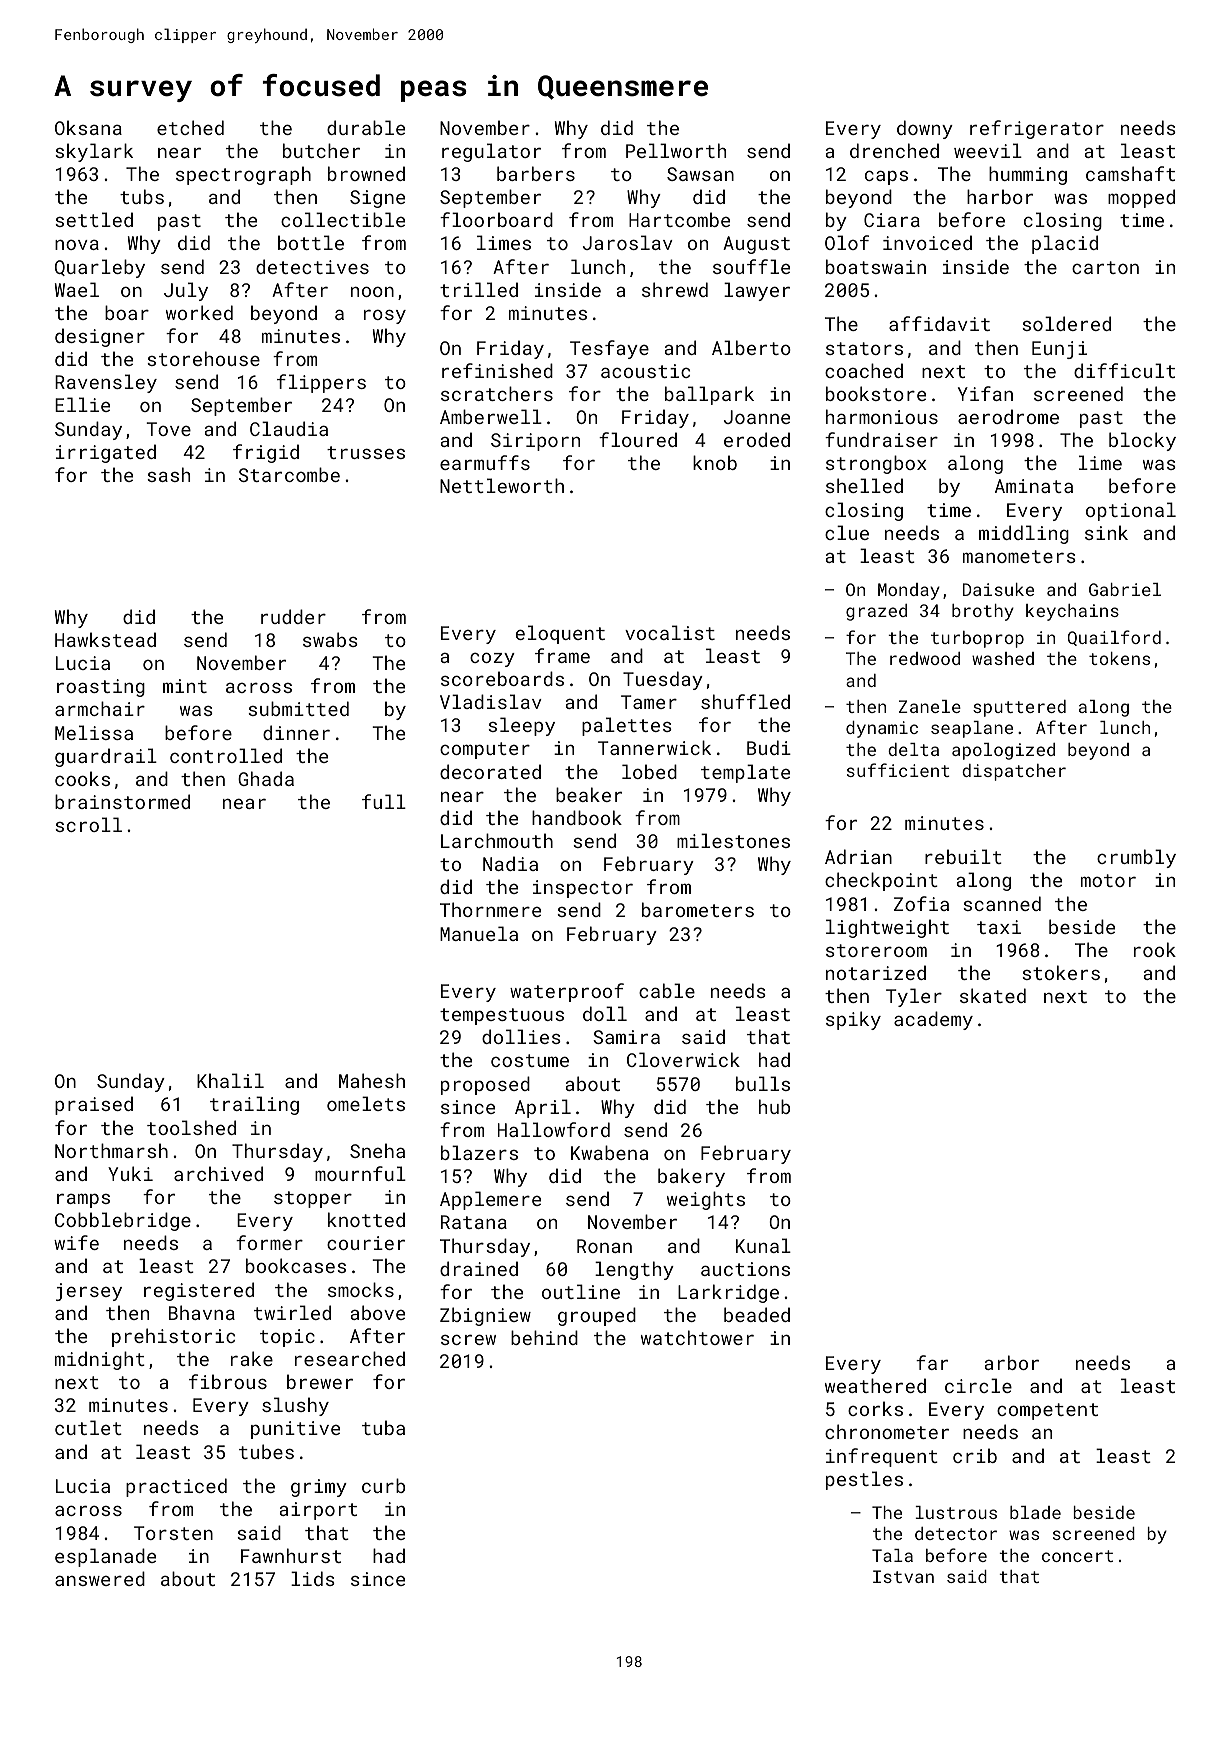 This page has width=1231, height=1741. Describe the element at coordinates (604, 1246) in the page. I see `Ronan` at that location.
